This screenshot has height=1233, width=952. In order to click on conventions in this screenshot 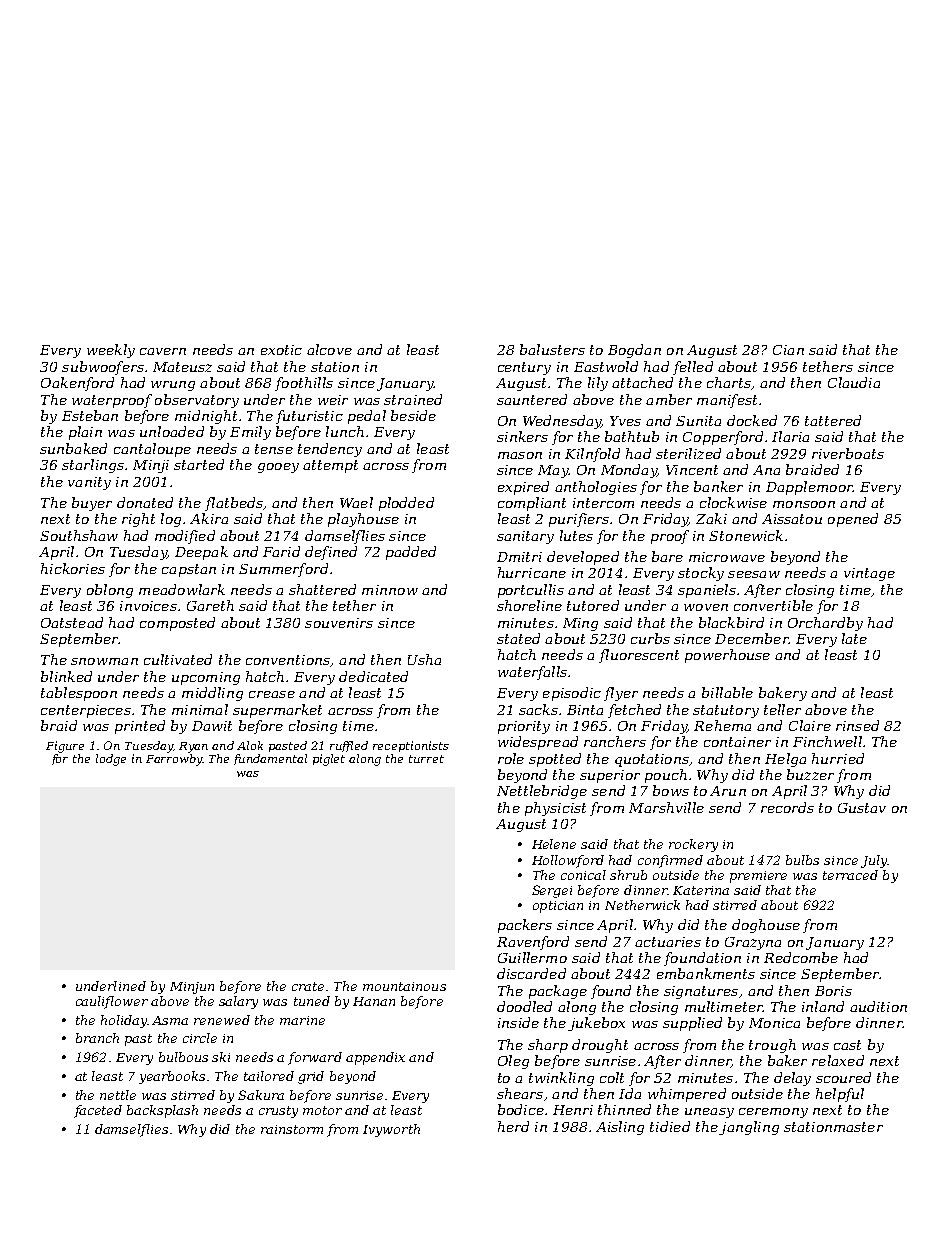, I will do `click(288, 660)`.
